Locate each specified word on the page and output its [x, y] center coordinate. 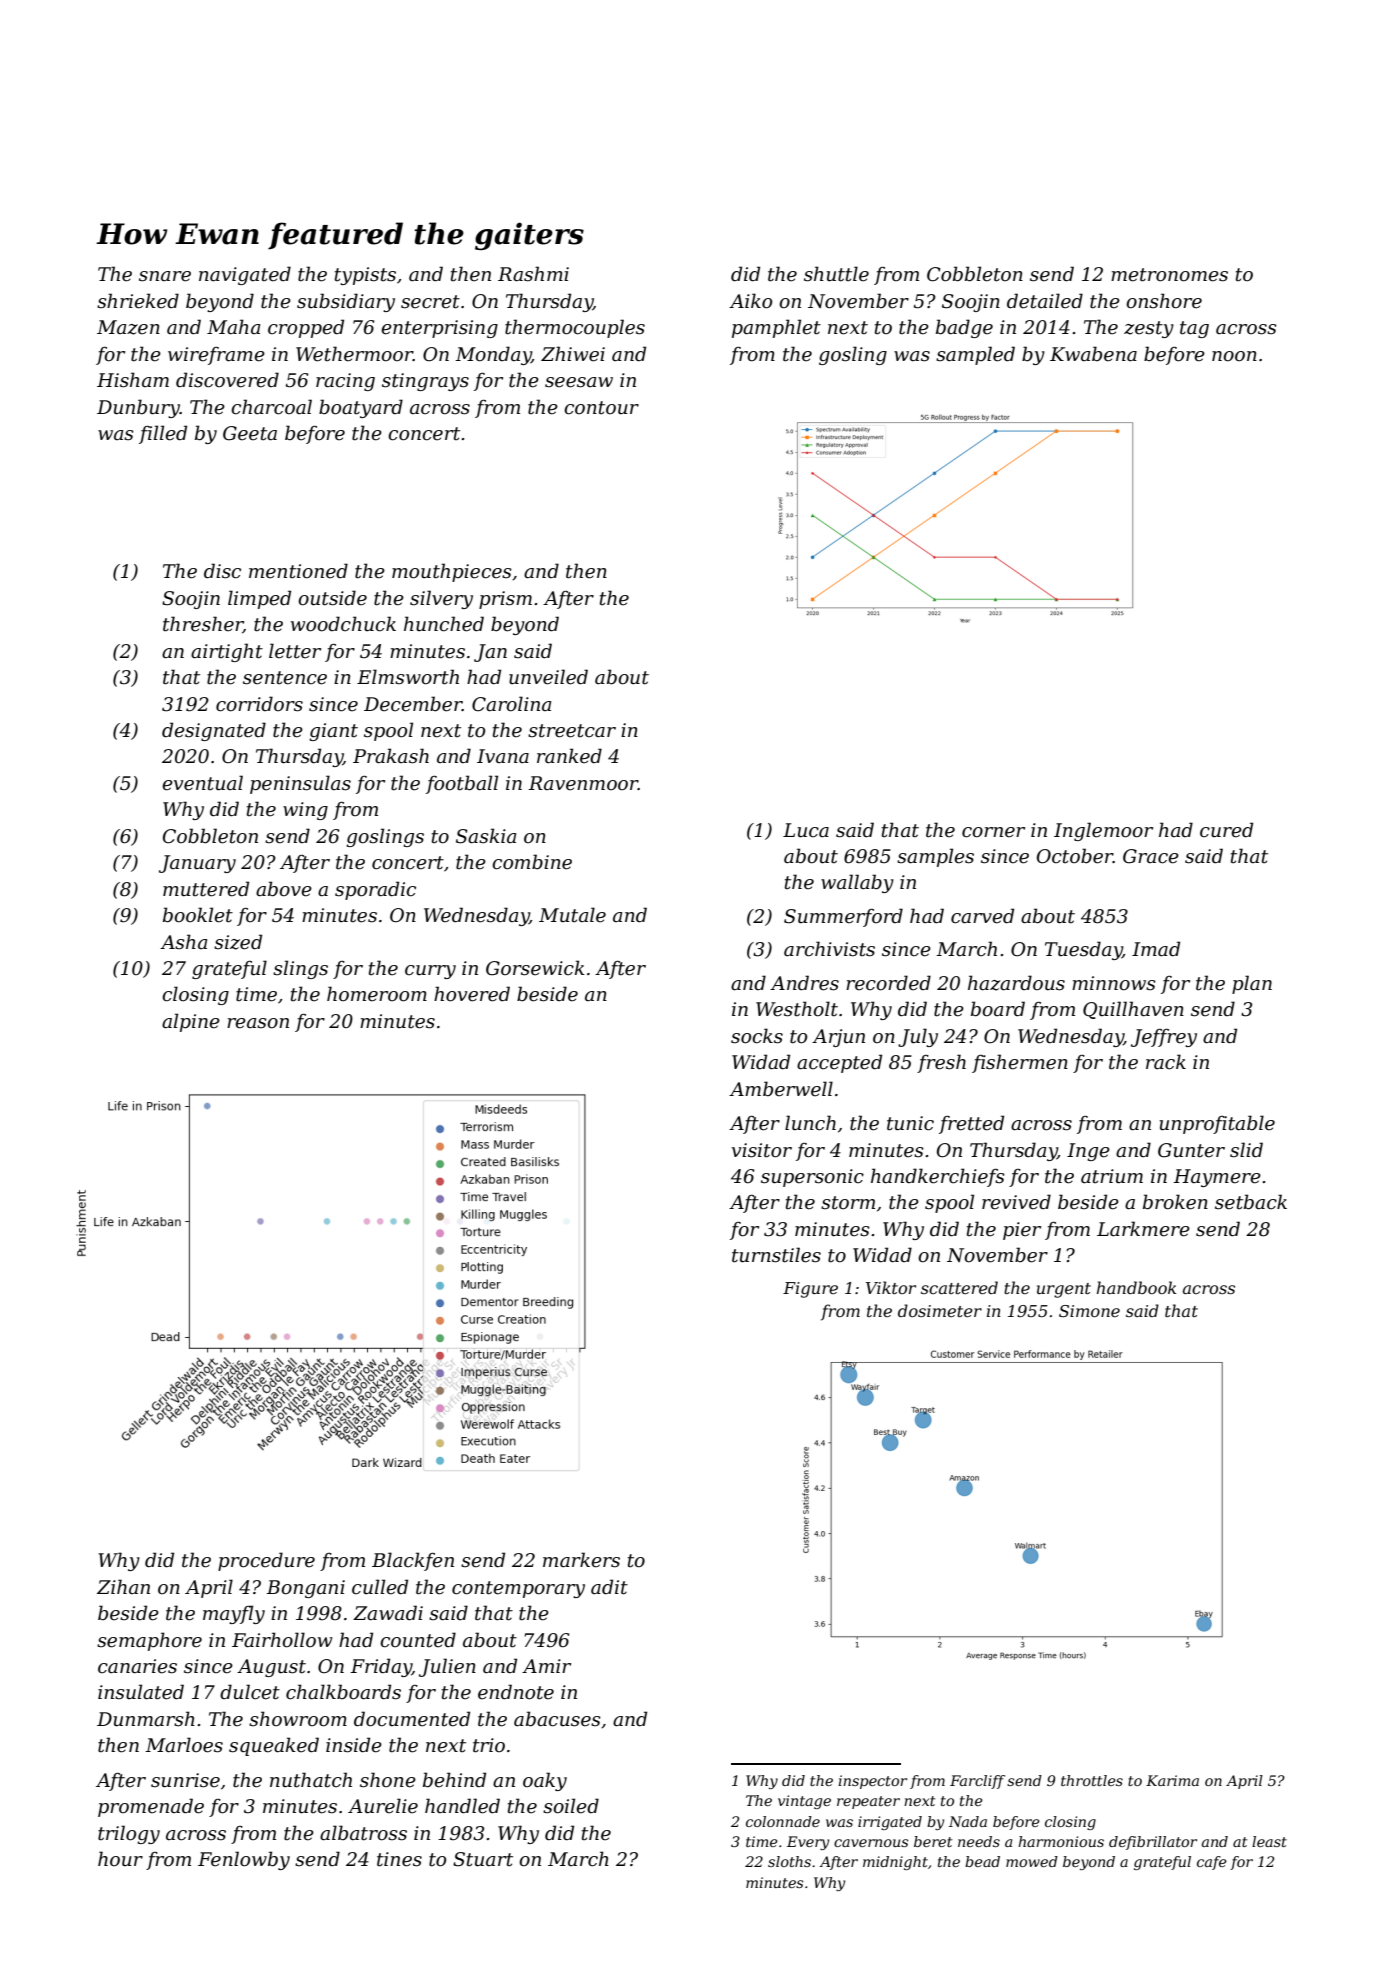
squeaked [274, 1746]
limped [259, 599]
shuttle [836, 274]
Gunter [1191, 1150]
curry [430, 972]
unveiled [548, 677]
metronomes [1169, 275]
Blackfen [413, 1561]
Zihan [123, 1586]
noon [1234, 356]
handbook [1137, 1287]
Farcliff [977, 1782]
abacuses [557, 1719]
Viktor [891, 1287]
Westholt [797, 1009]
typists [365, 276]
